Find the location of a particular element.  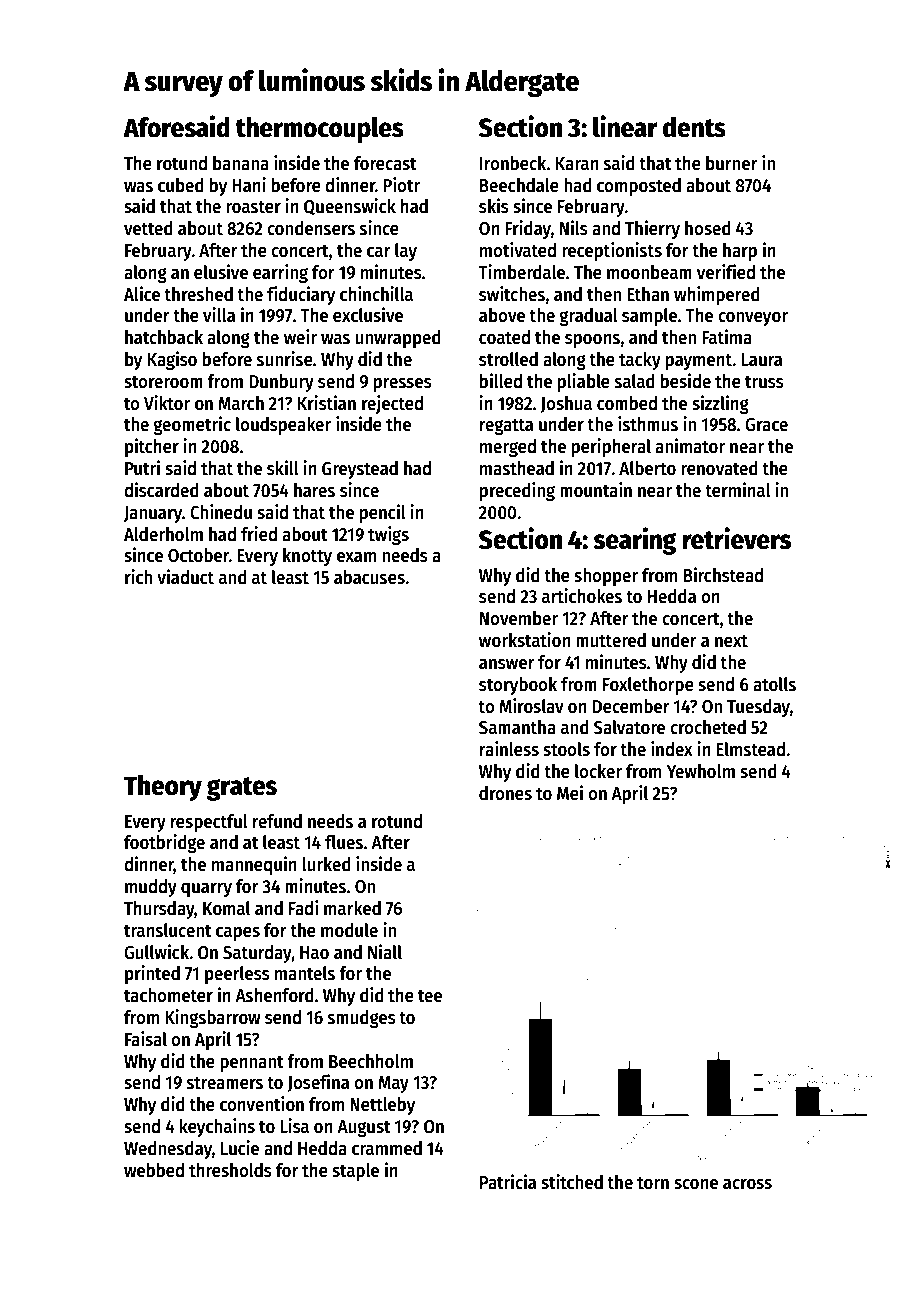

composted is located at coordinates (639, 187).
